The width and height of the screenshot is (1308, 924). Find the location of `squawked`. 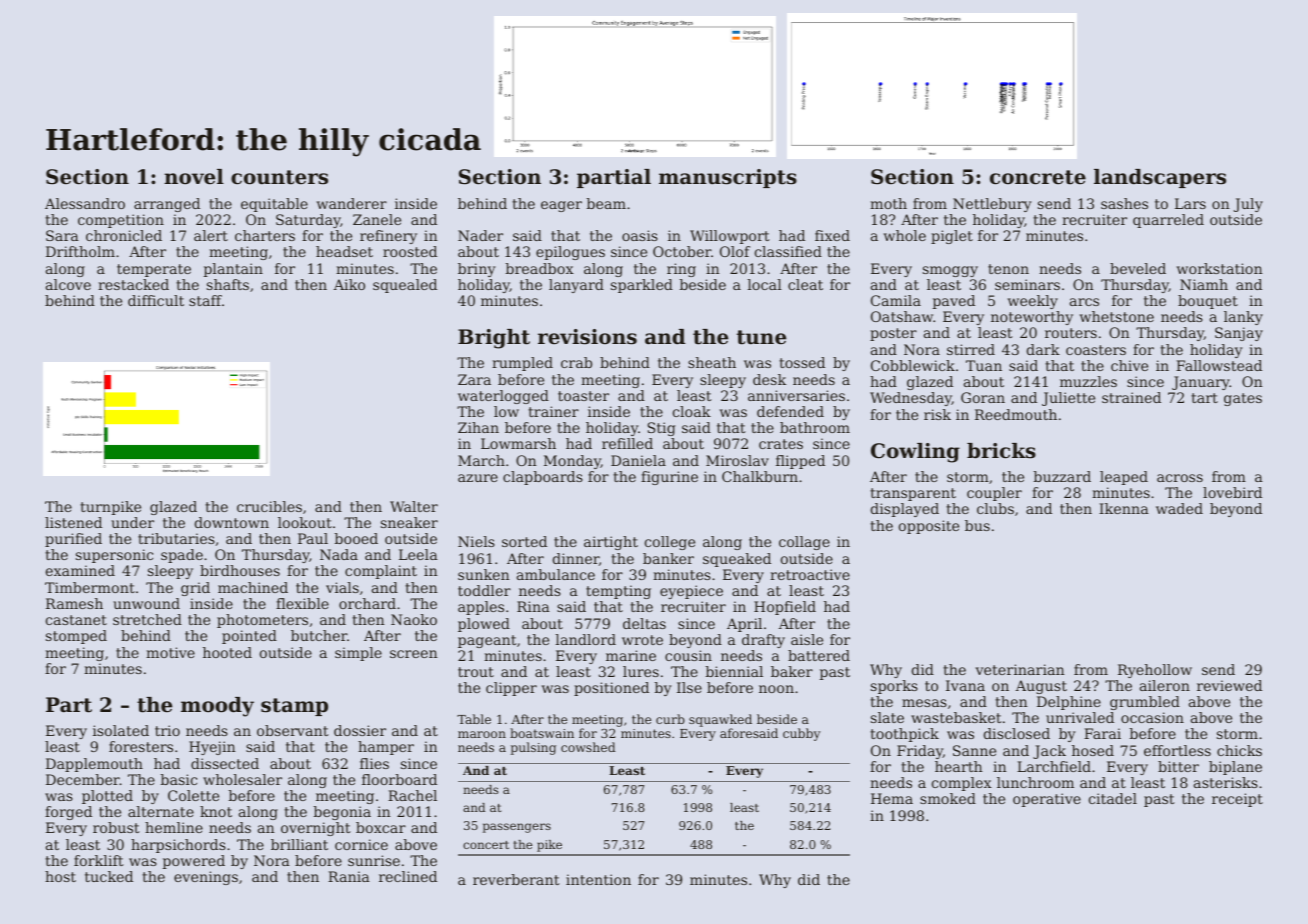

squawked is located at coordinates (720, 720).
